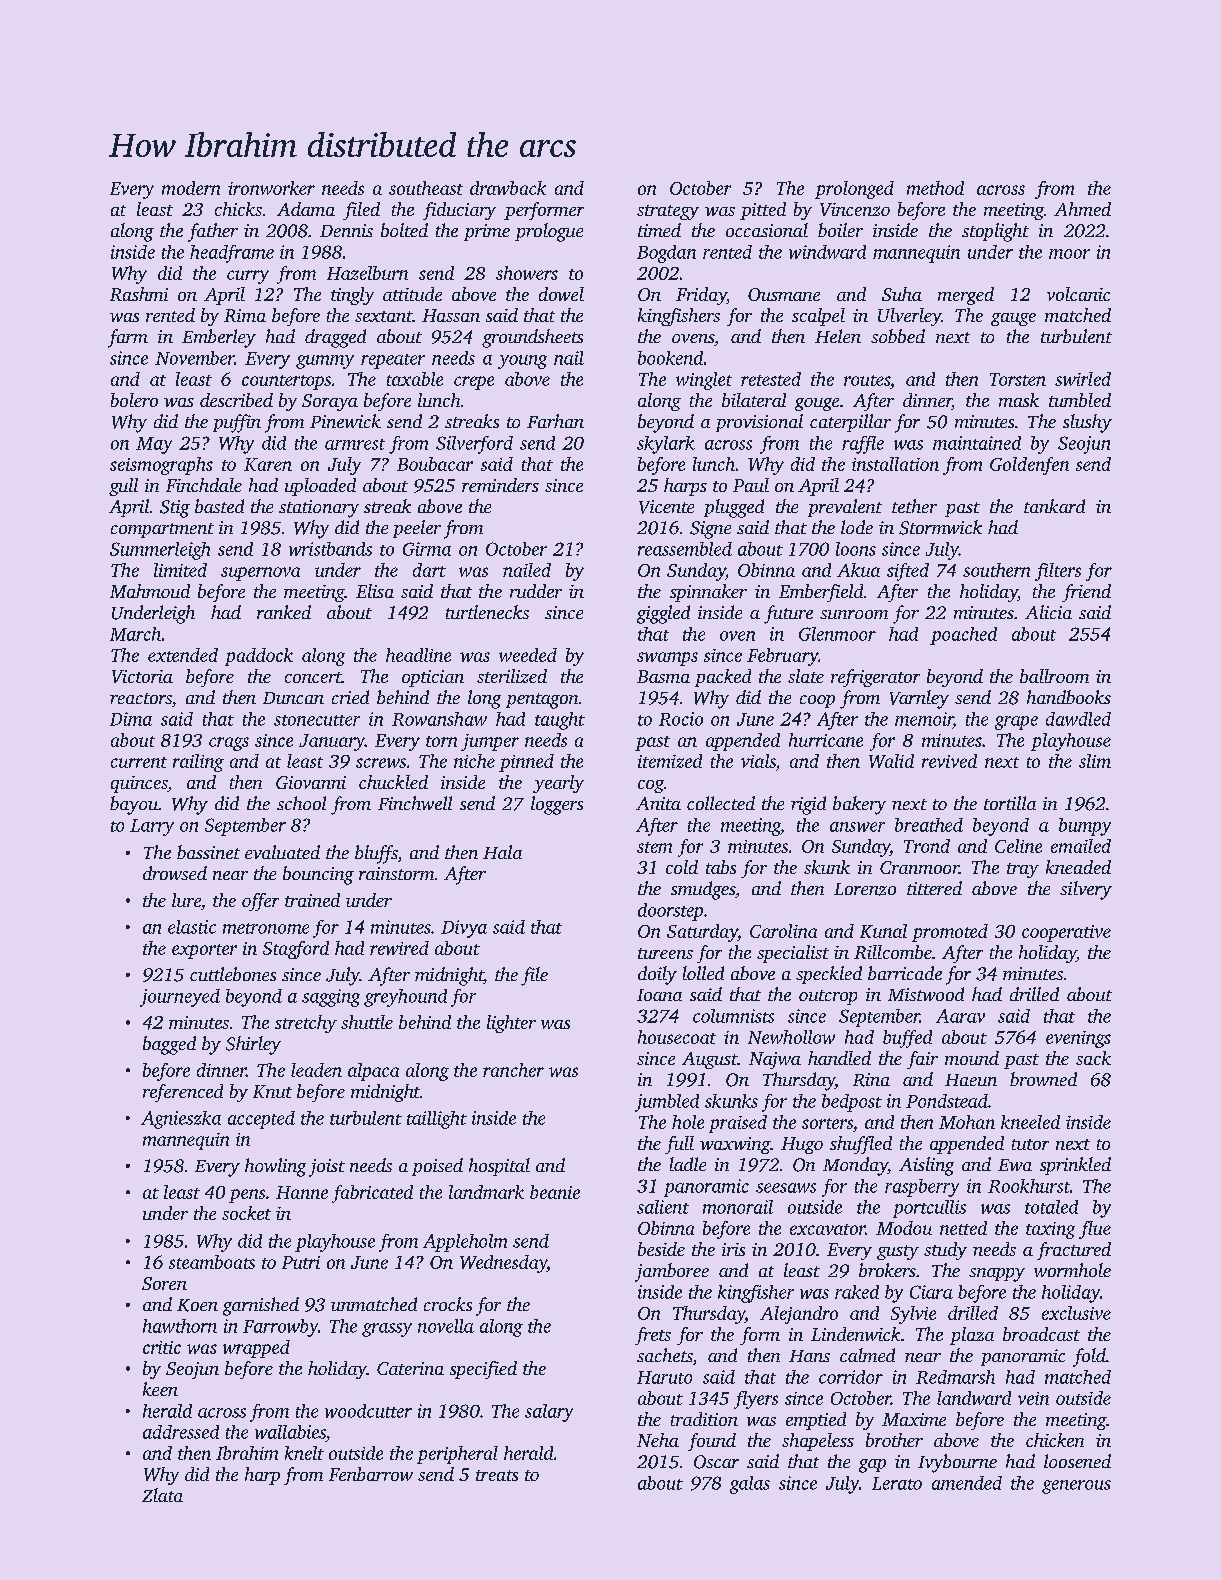  Describe the element at coordinates (371, 1474) in the screenshot. I see `Fenbarrow` at that location.
